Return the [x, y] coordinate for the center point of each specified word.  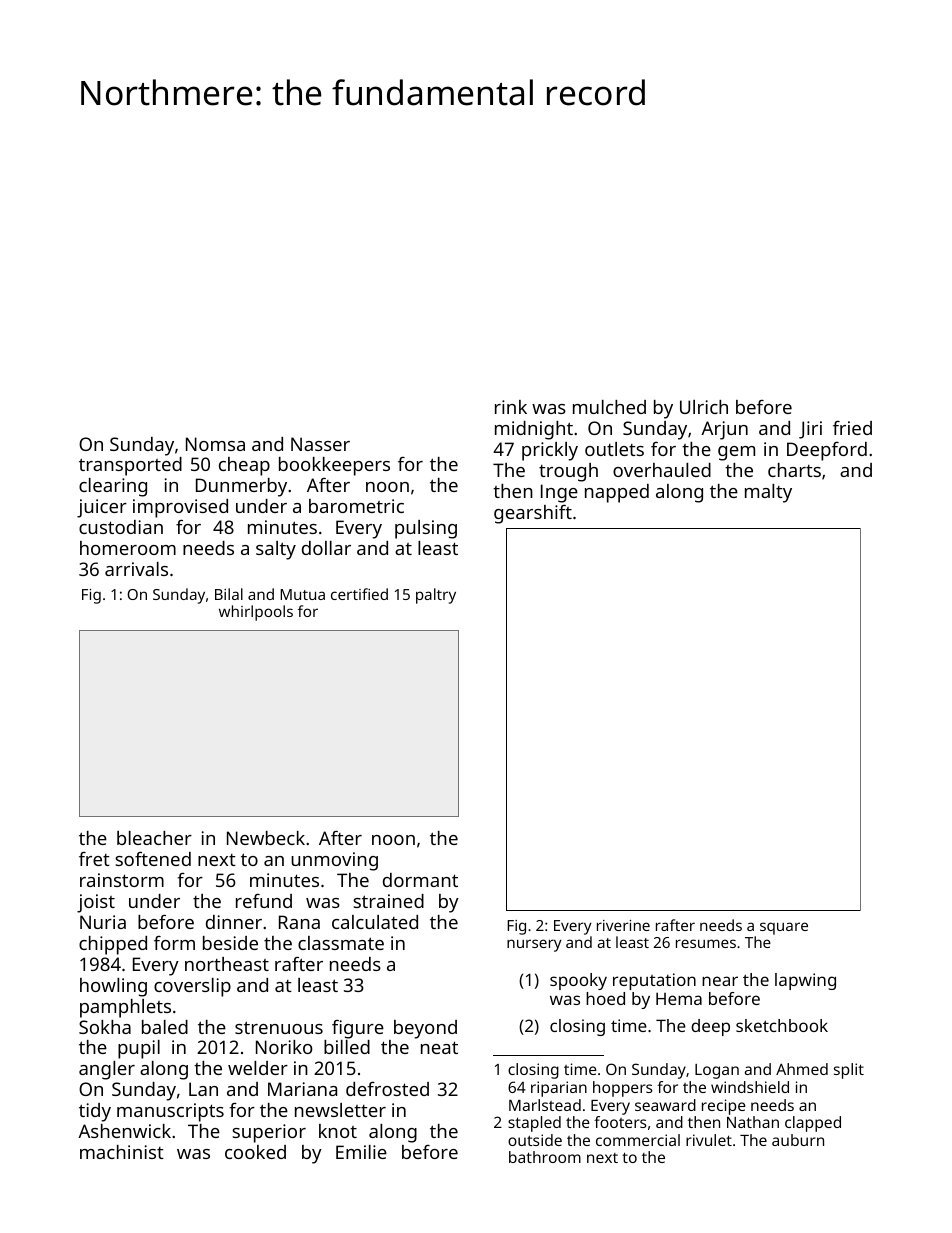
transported [130, 466]
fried [852, 428]
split [849, 1071]
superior [269, 1133]
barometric [356, 506]
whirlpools [256, 613]
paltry [436, 596]
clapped [813, 1124]
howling [113, 987]
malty [768, 493]
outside [535, 1140]
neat [439, 1047]
